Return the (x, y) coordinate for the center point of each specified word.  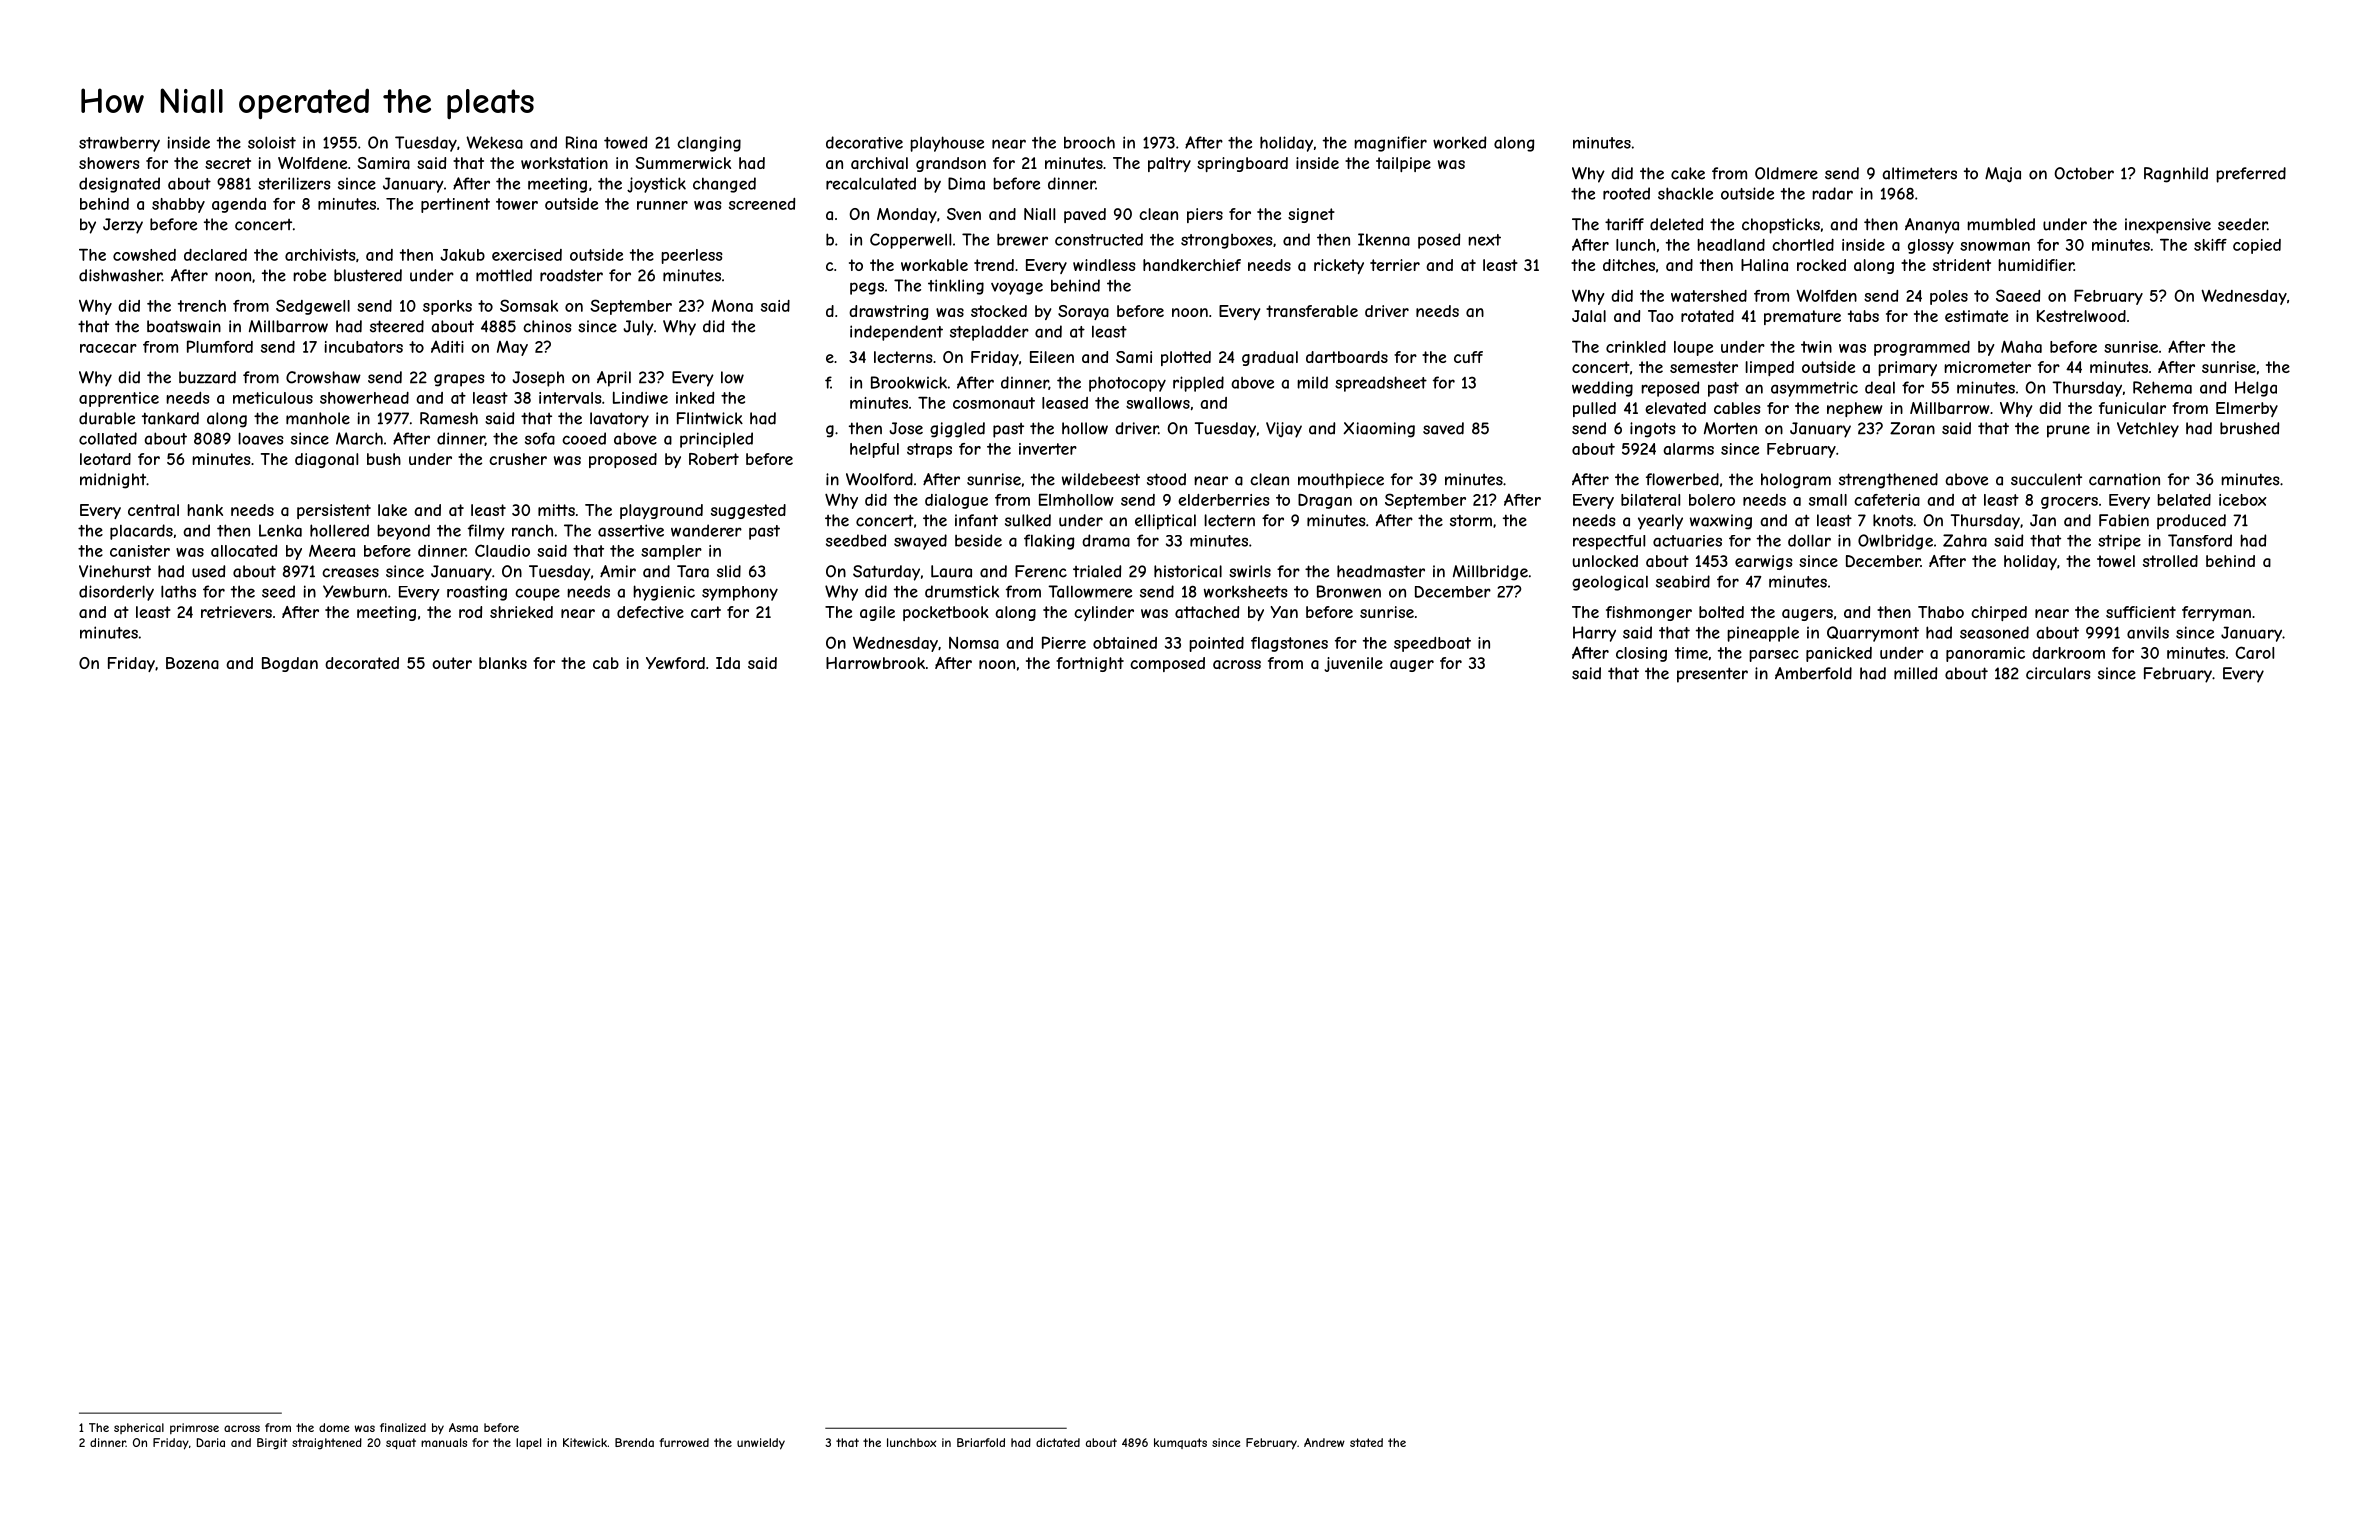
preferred (2251, 175)
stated (1366, 1442)
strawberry (119, 144)
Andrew (1324, 1442)
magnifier (1390, 144)
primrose (194, 1428)
